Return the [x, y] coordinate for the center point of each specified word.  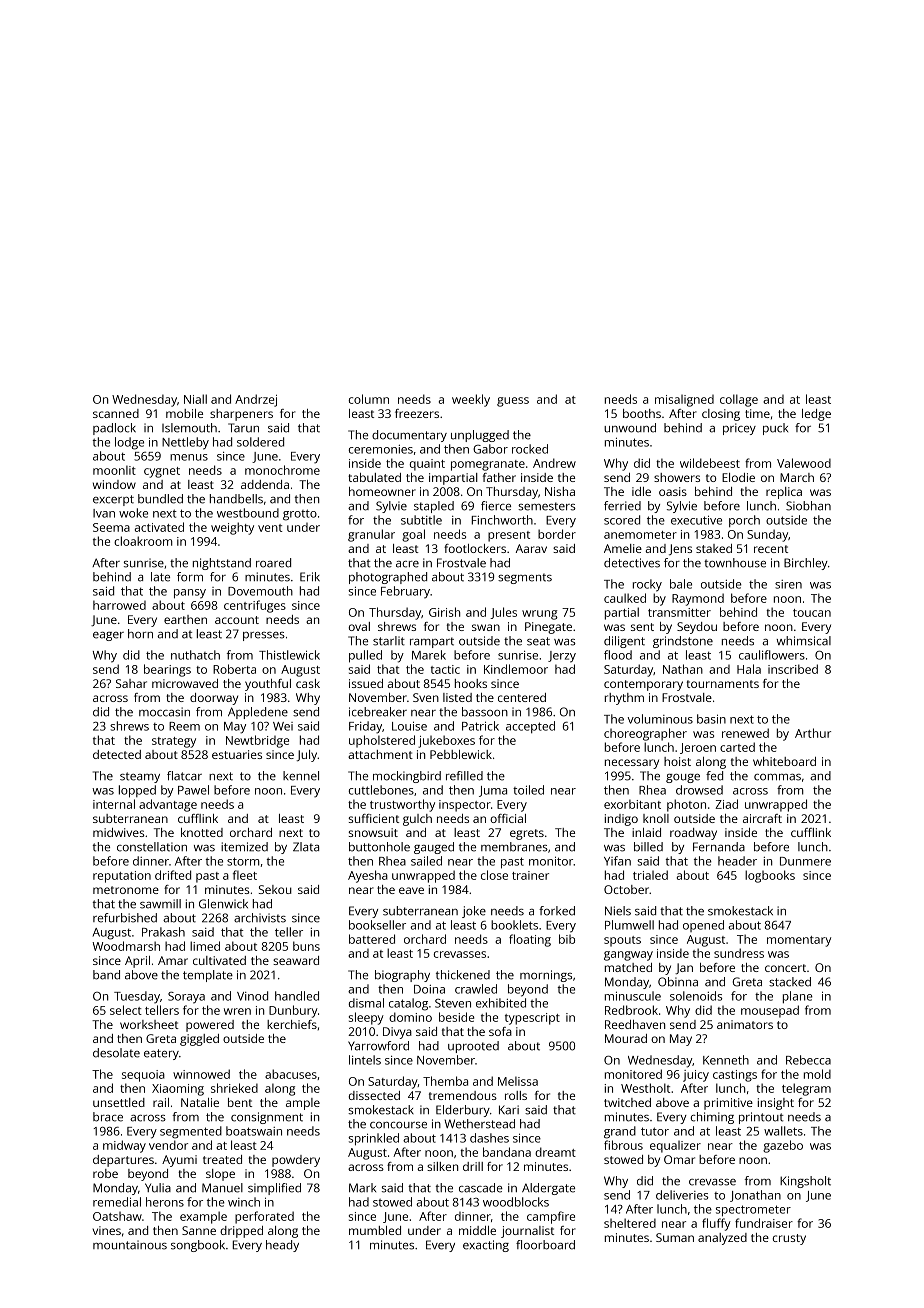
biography [402, 976]
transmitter [679, 612]
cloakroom [143, 541]
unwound [630, 428]
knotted [202, 832]
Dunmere [805, 861]
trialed [650, 875]
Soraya [186, 998]
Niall [195, 399]
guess [513, 402]
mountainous [130, 1245]
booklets [514, 925]
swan [486, 627]
